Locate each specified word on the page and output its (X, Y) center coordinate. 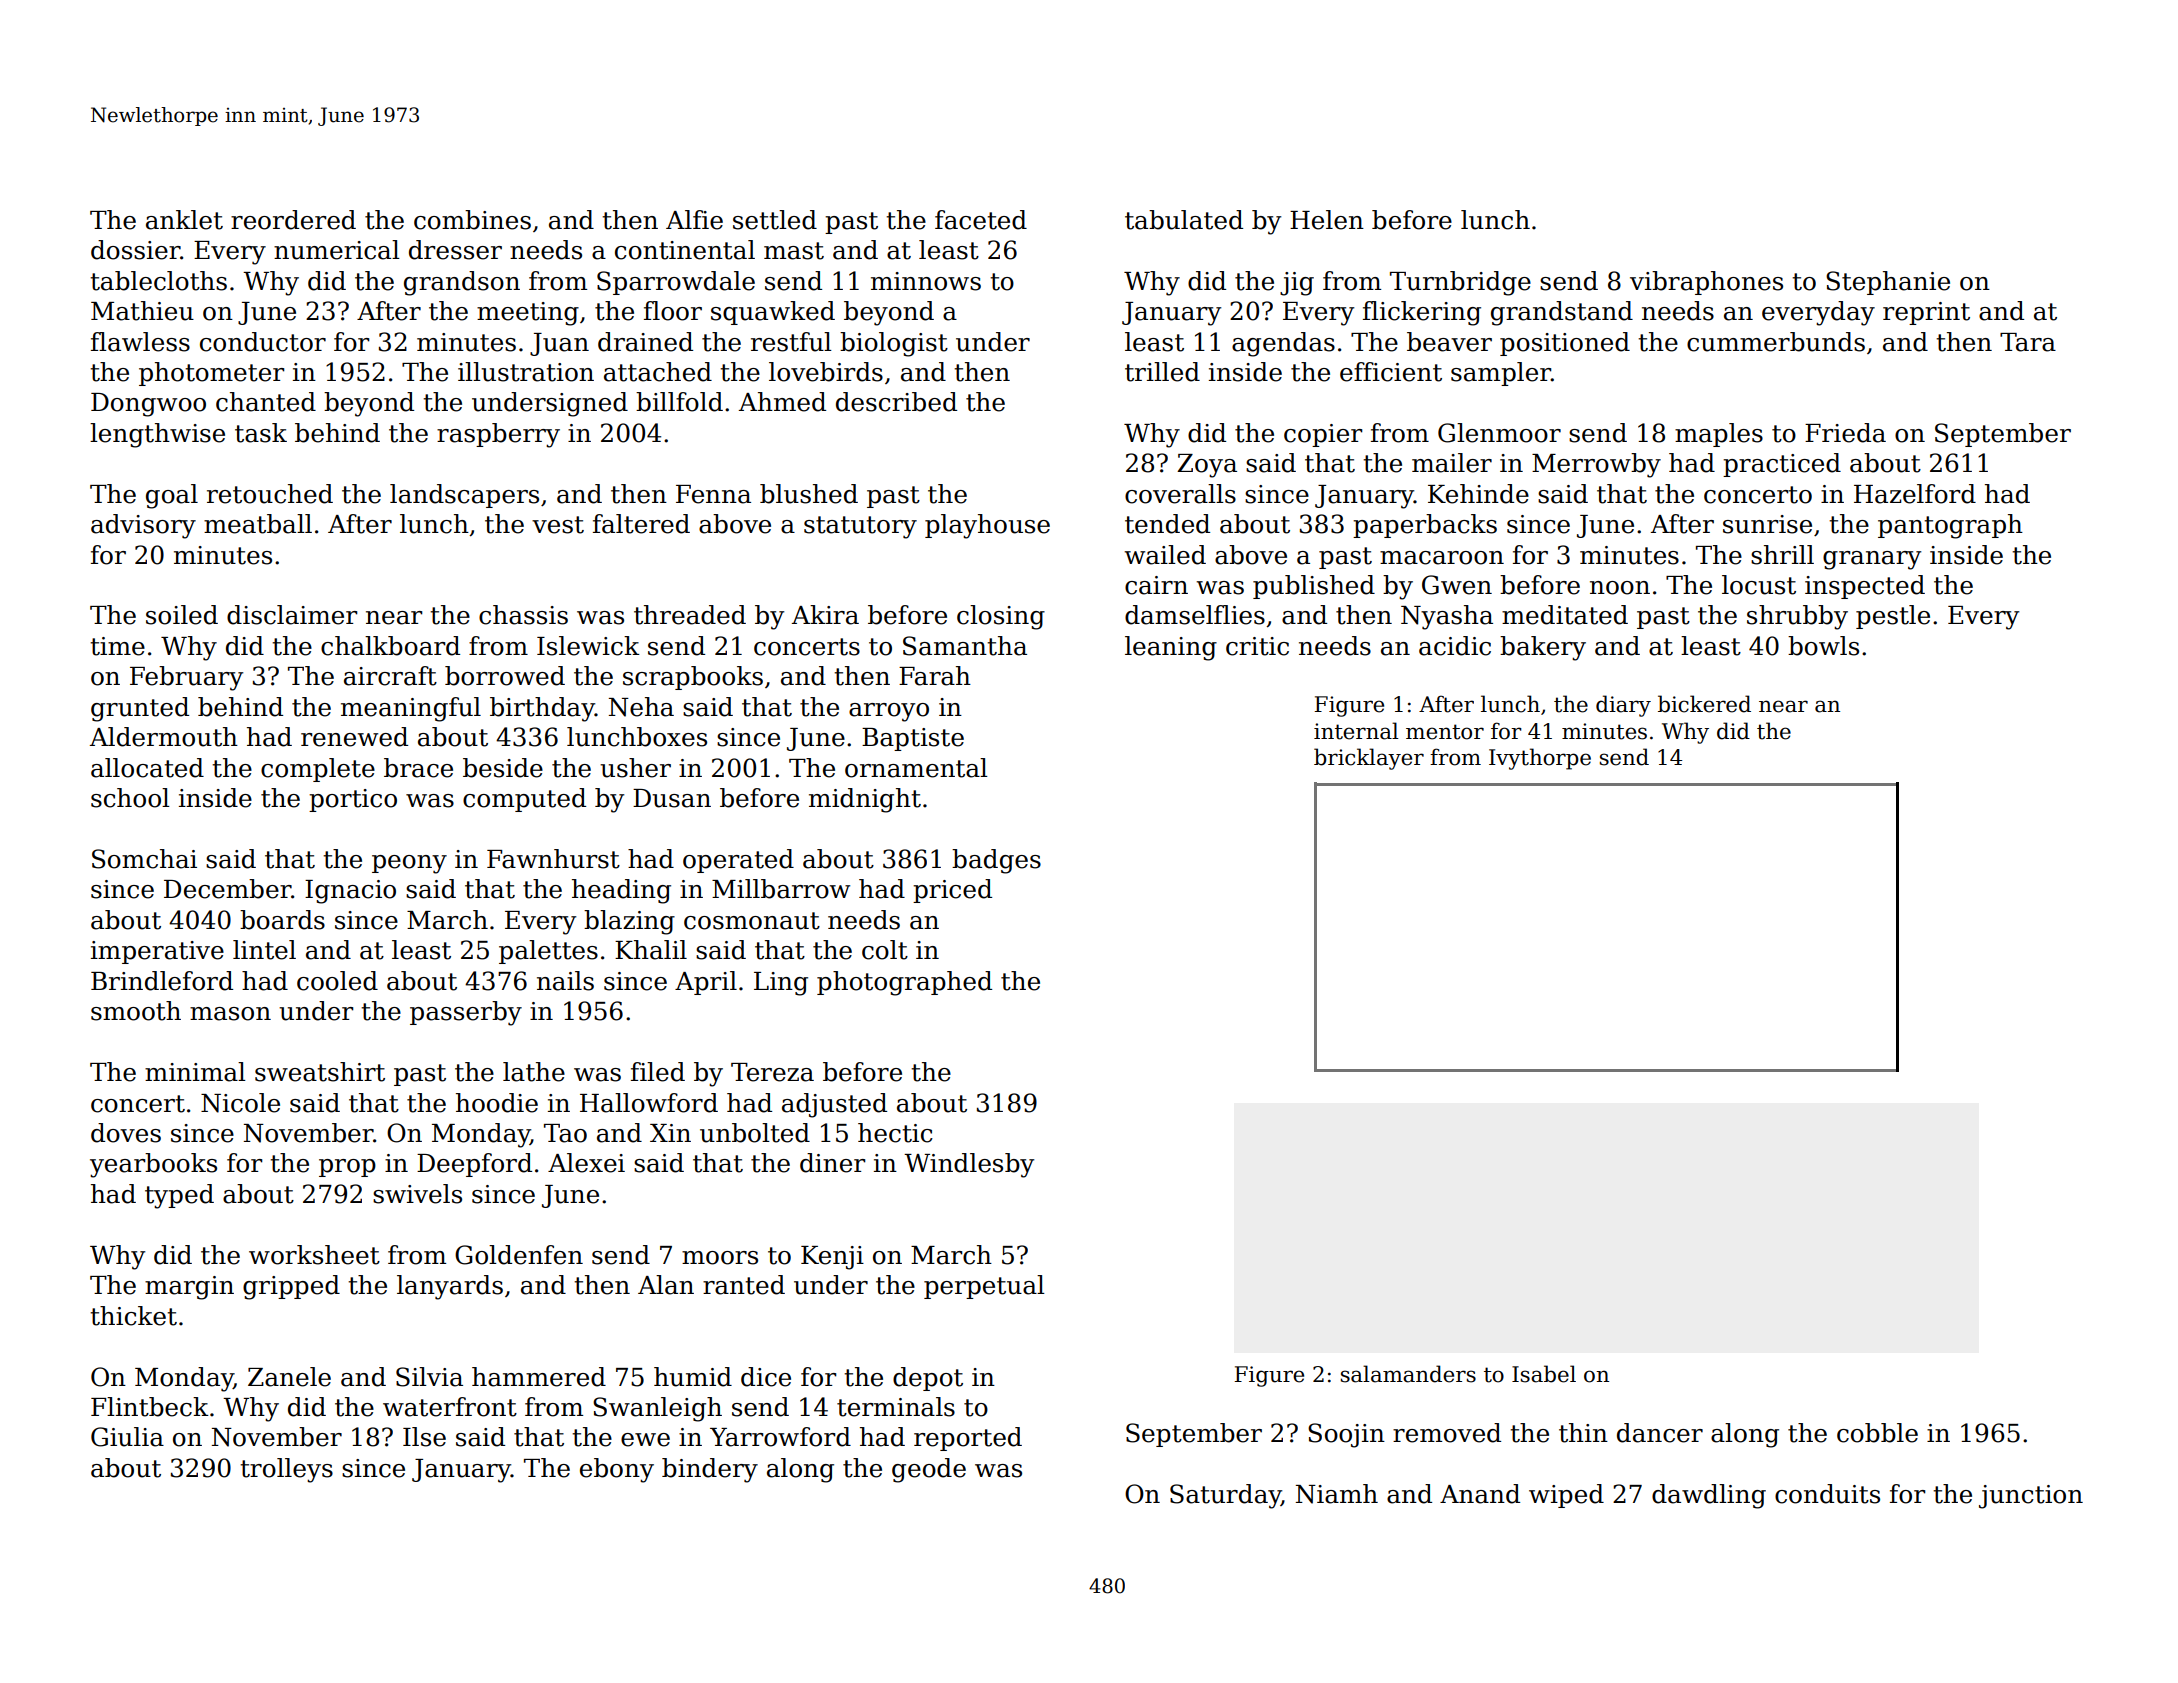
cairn (1156, 585)
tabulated (1184, 220)
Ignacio (350, 892)
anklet (184, 220)
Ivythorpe (1540, 759)
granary (1872, 560)
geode (929, 1470)
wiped (1566, 1496)
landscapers (464, 496)
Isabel (1544, 1374)
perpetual (984, 1287)
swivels (417, 1194)
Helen (1327, 220)
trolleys (286, 1470)
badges (996, 861)
